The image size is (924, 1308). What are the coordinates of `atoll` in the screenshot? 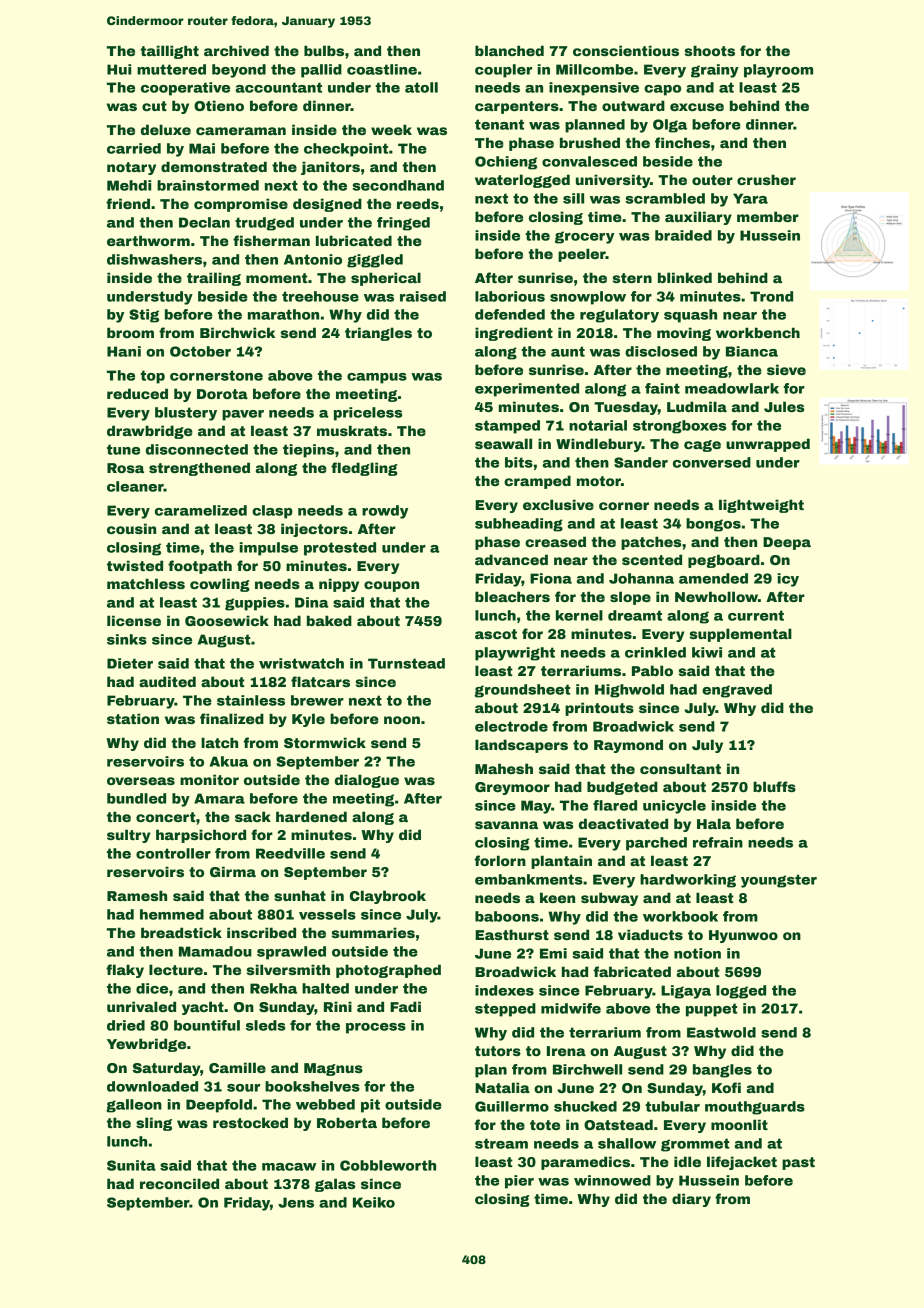 It's located at (421, 87).
